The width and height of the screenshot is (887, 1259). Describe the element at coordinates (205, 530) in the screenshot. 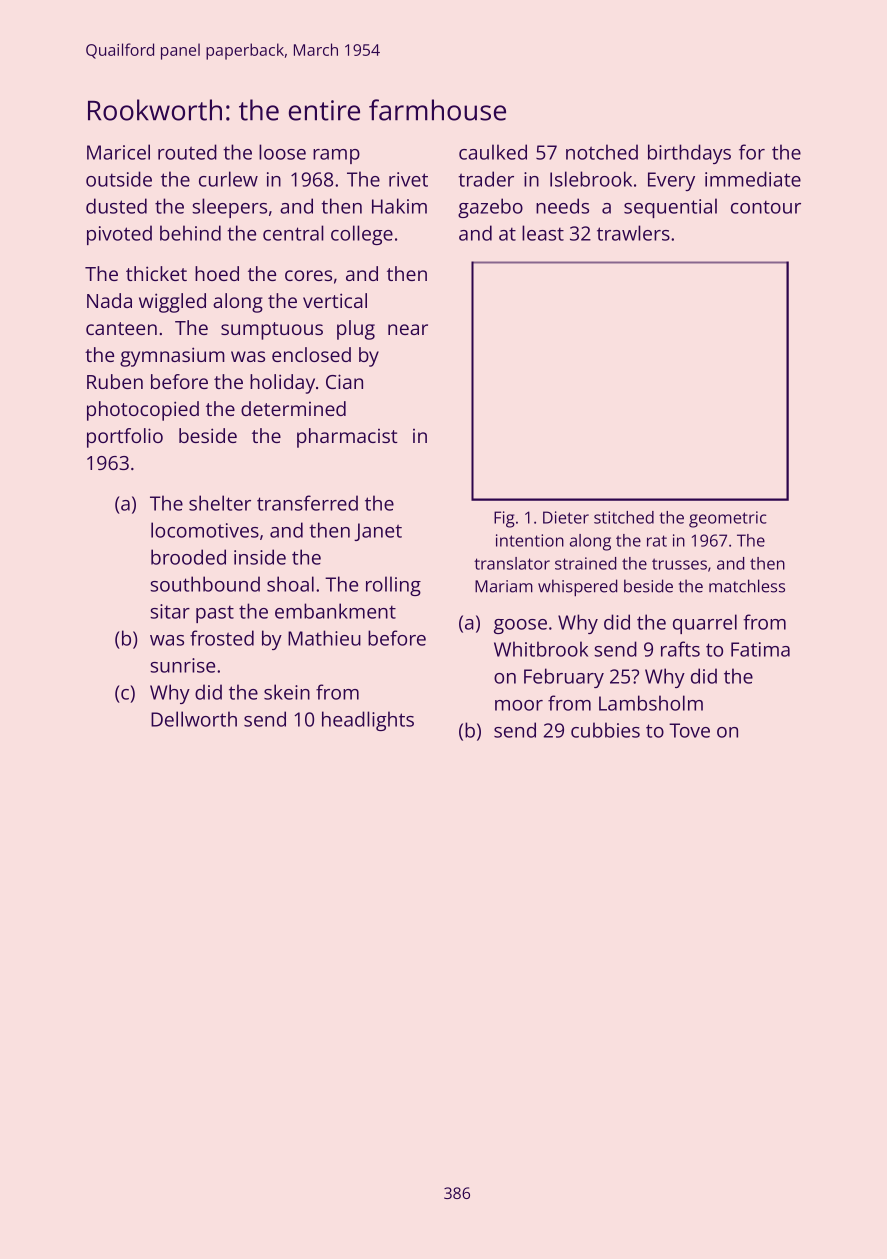

I see `locomotives` at that location.
